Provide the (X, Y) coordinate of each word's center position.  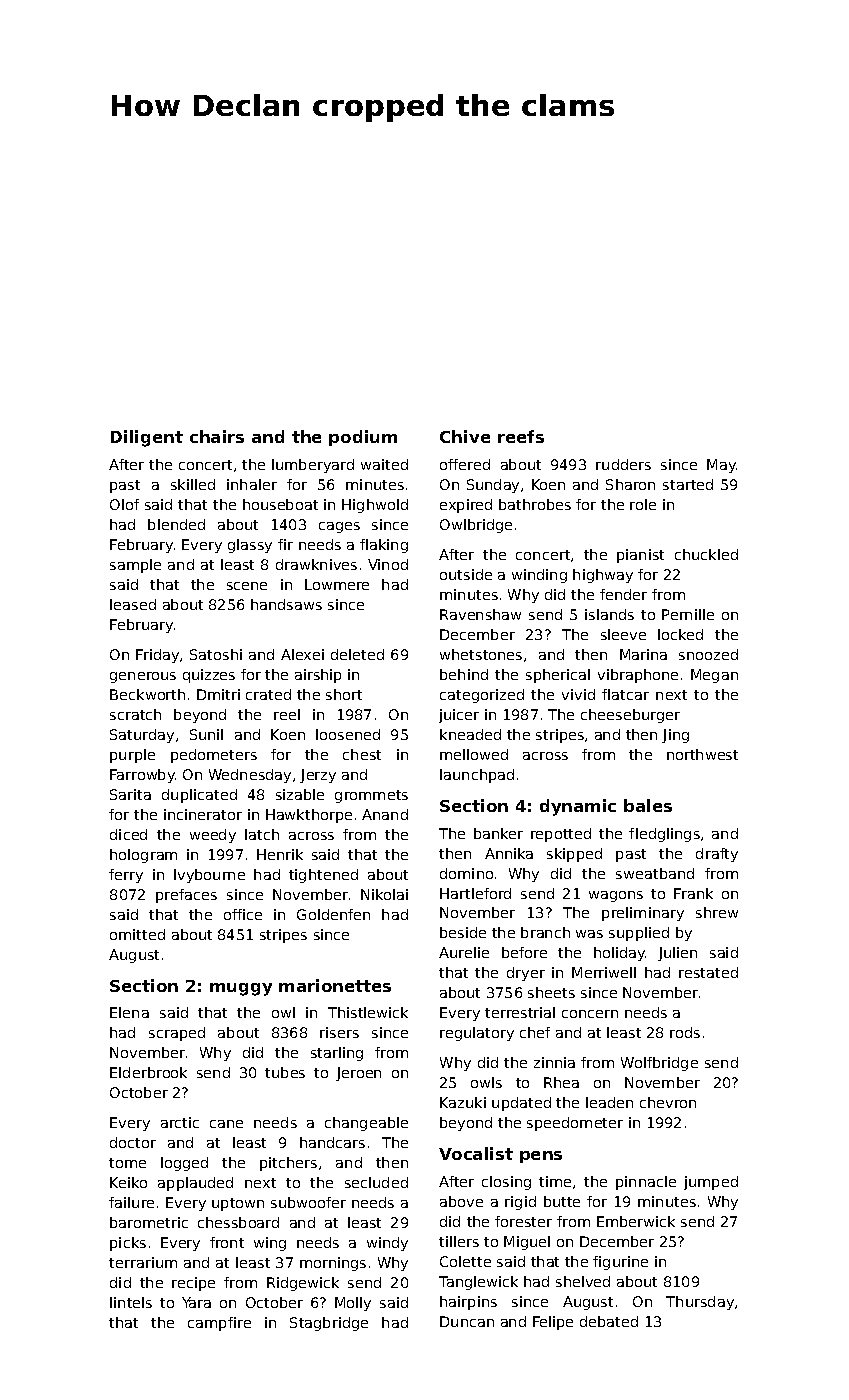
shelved (583, 1281)
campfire (219, 1324)
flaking (384, 546)
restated (708, 972)
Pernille (688, 614)
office (243, 914)
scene (247, 586)
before (524, 952)
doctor (133, 1142)
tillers (459, 1241)
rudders (623, 464)
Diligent (147, 438)
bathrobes (535, 504)
